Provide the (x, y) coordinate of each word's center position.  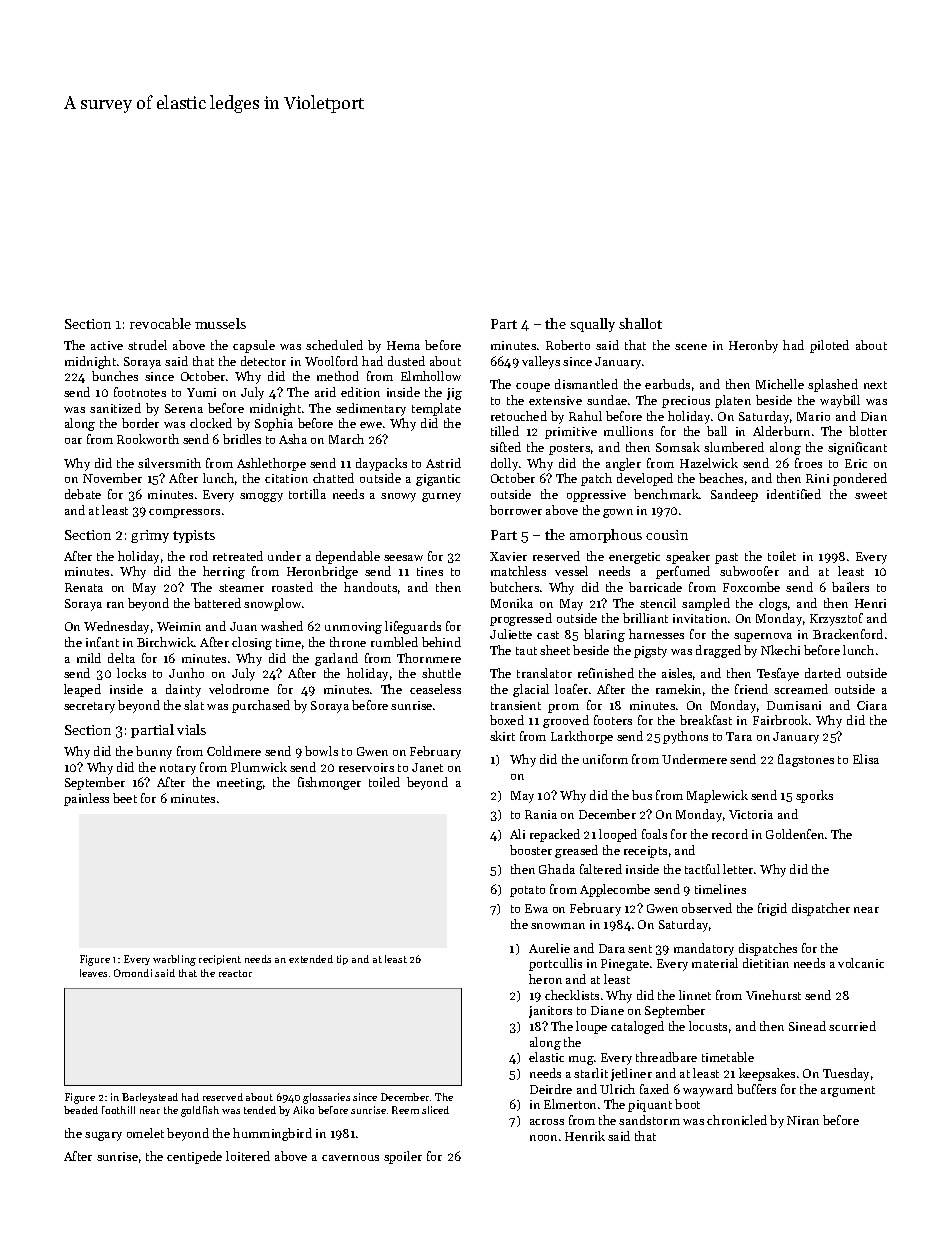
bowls (321, 751)
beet (125, 798)
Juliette (511, 634)
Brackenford (848, 634)
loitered (248, 1156)
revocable (160, 323)
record (730, 834)
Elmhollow (431, 376)
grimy (150, 536)
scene (691, 347)
